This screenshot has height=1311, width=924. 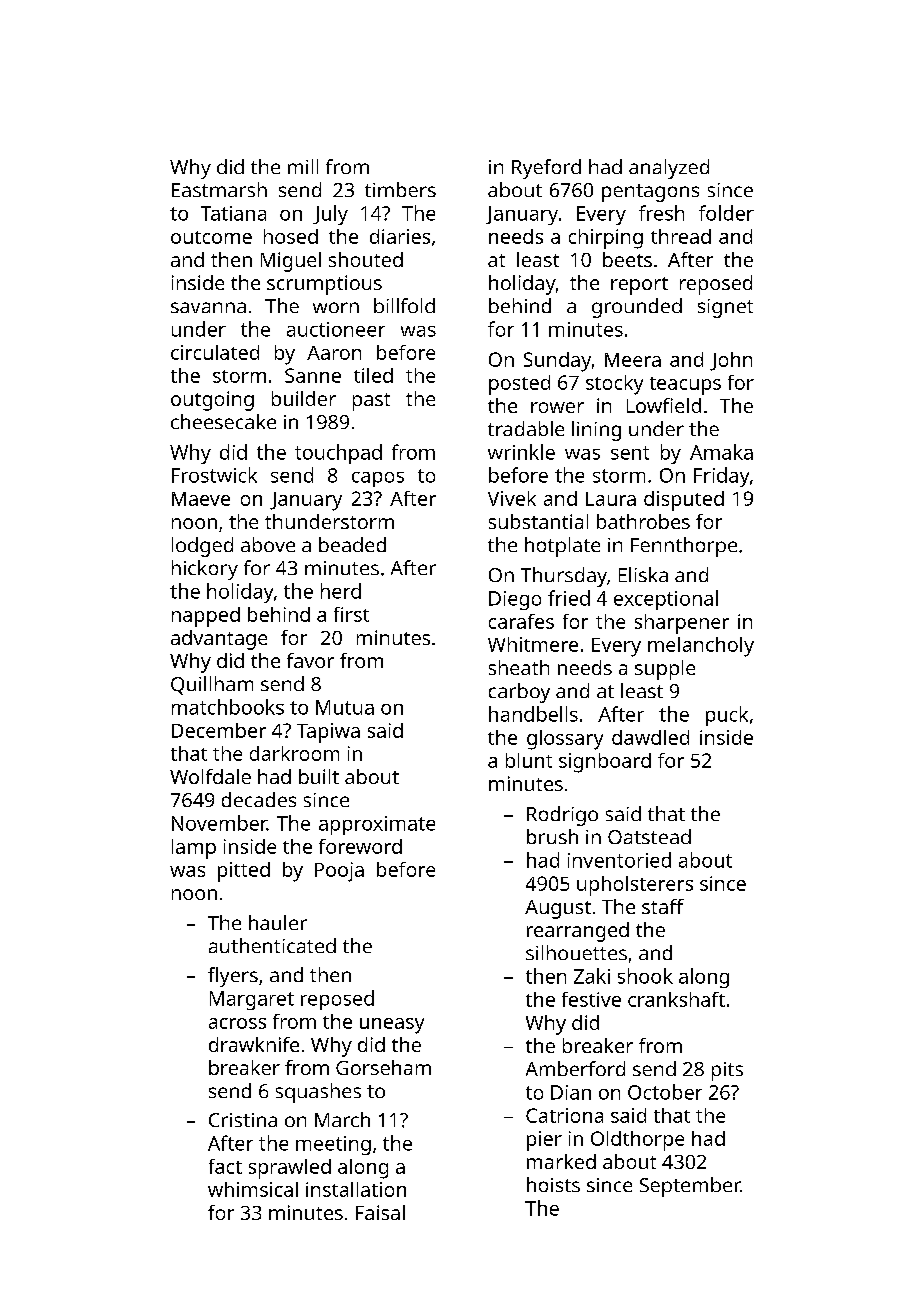 What do you see at coordinates (546, 169) in the screenshot?
I see `Ryeford` at bounding box center [546, 169].
